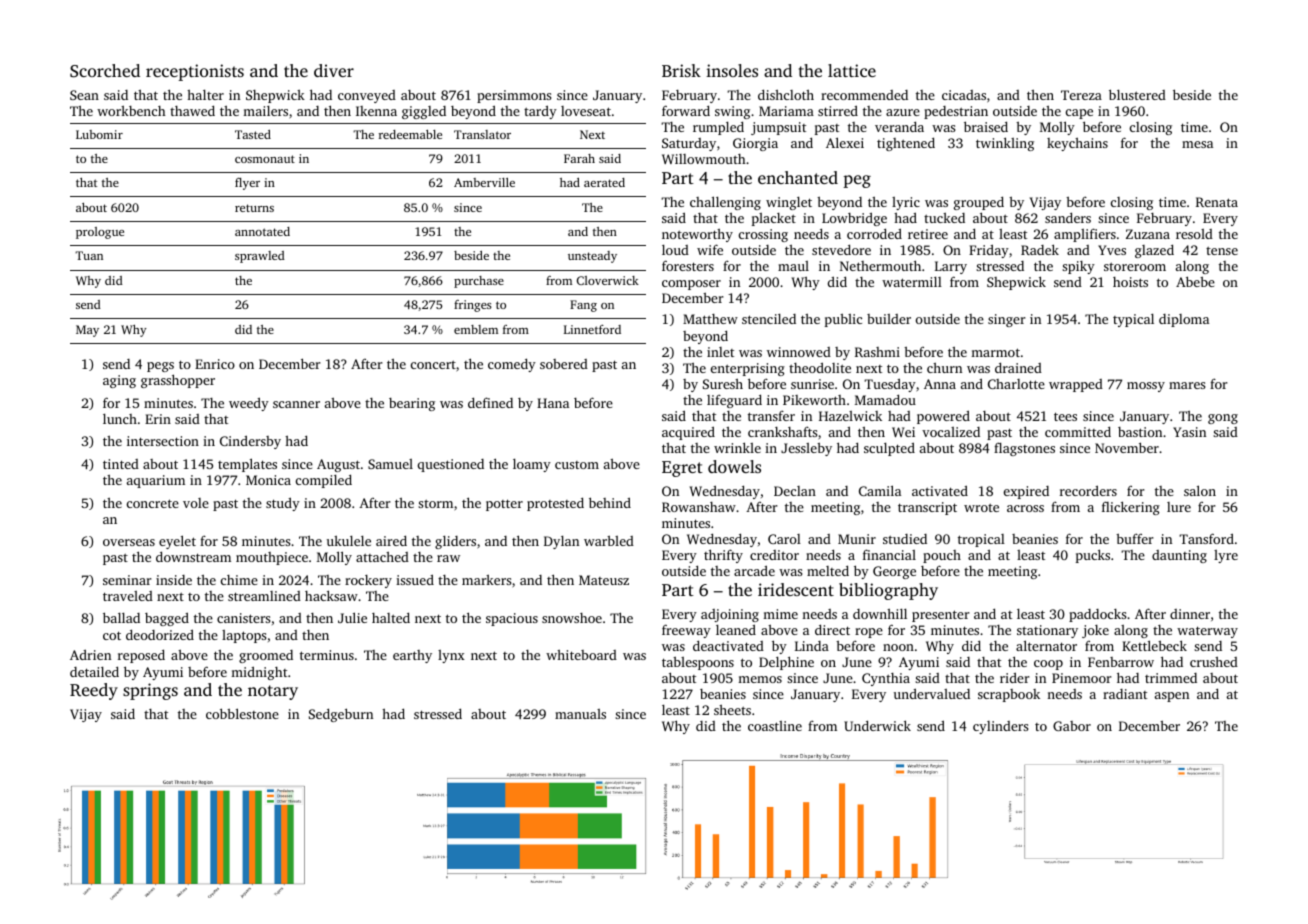 The image size is (1308, 924). Describe the element at coordinates (1072, 726) in the page. I see `Gabor` at that location.
